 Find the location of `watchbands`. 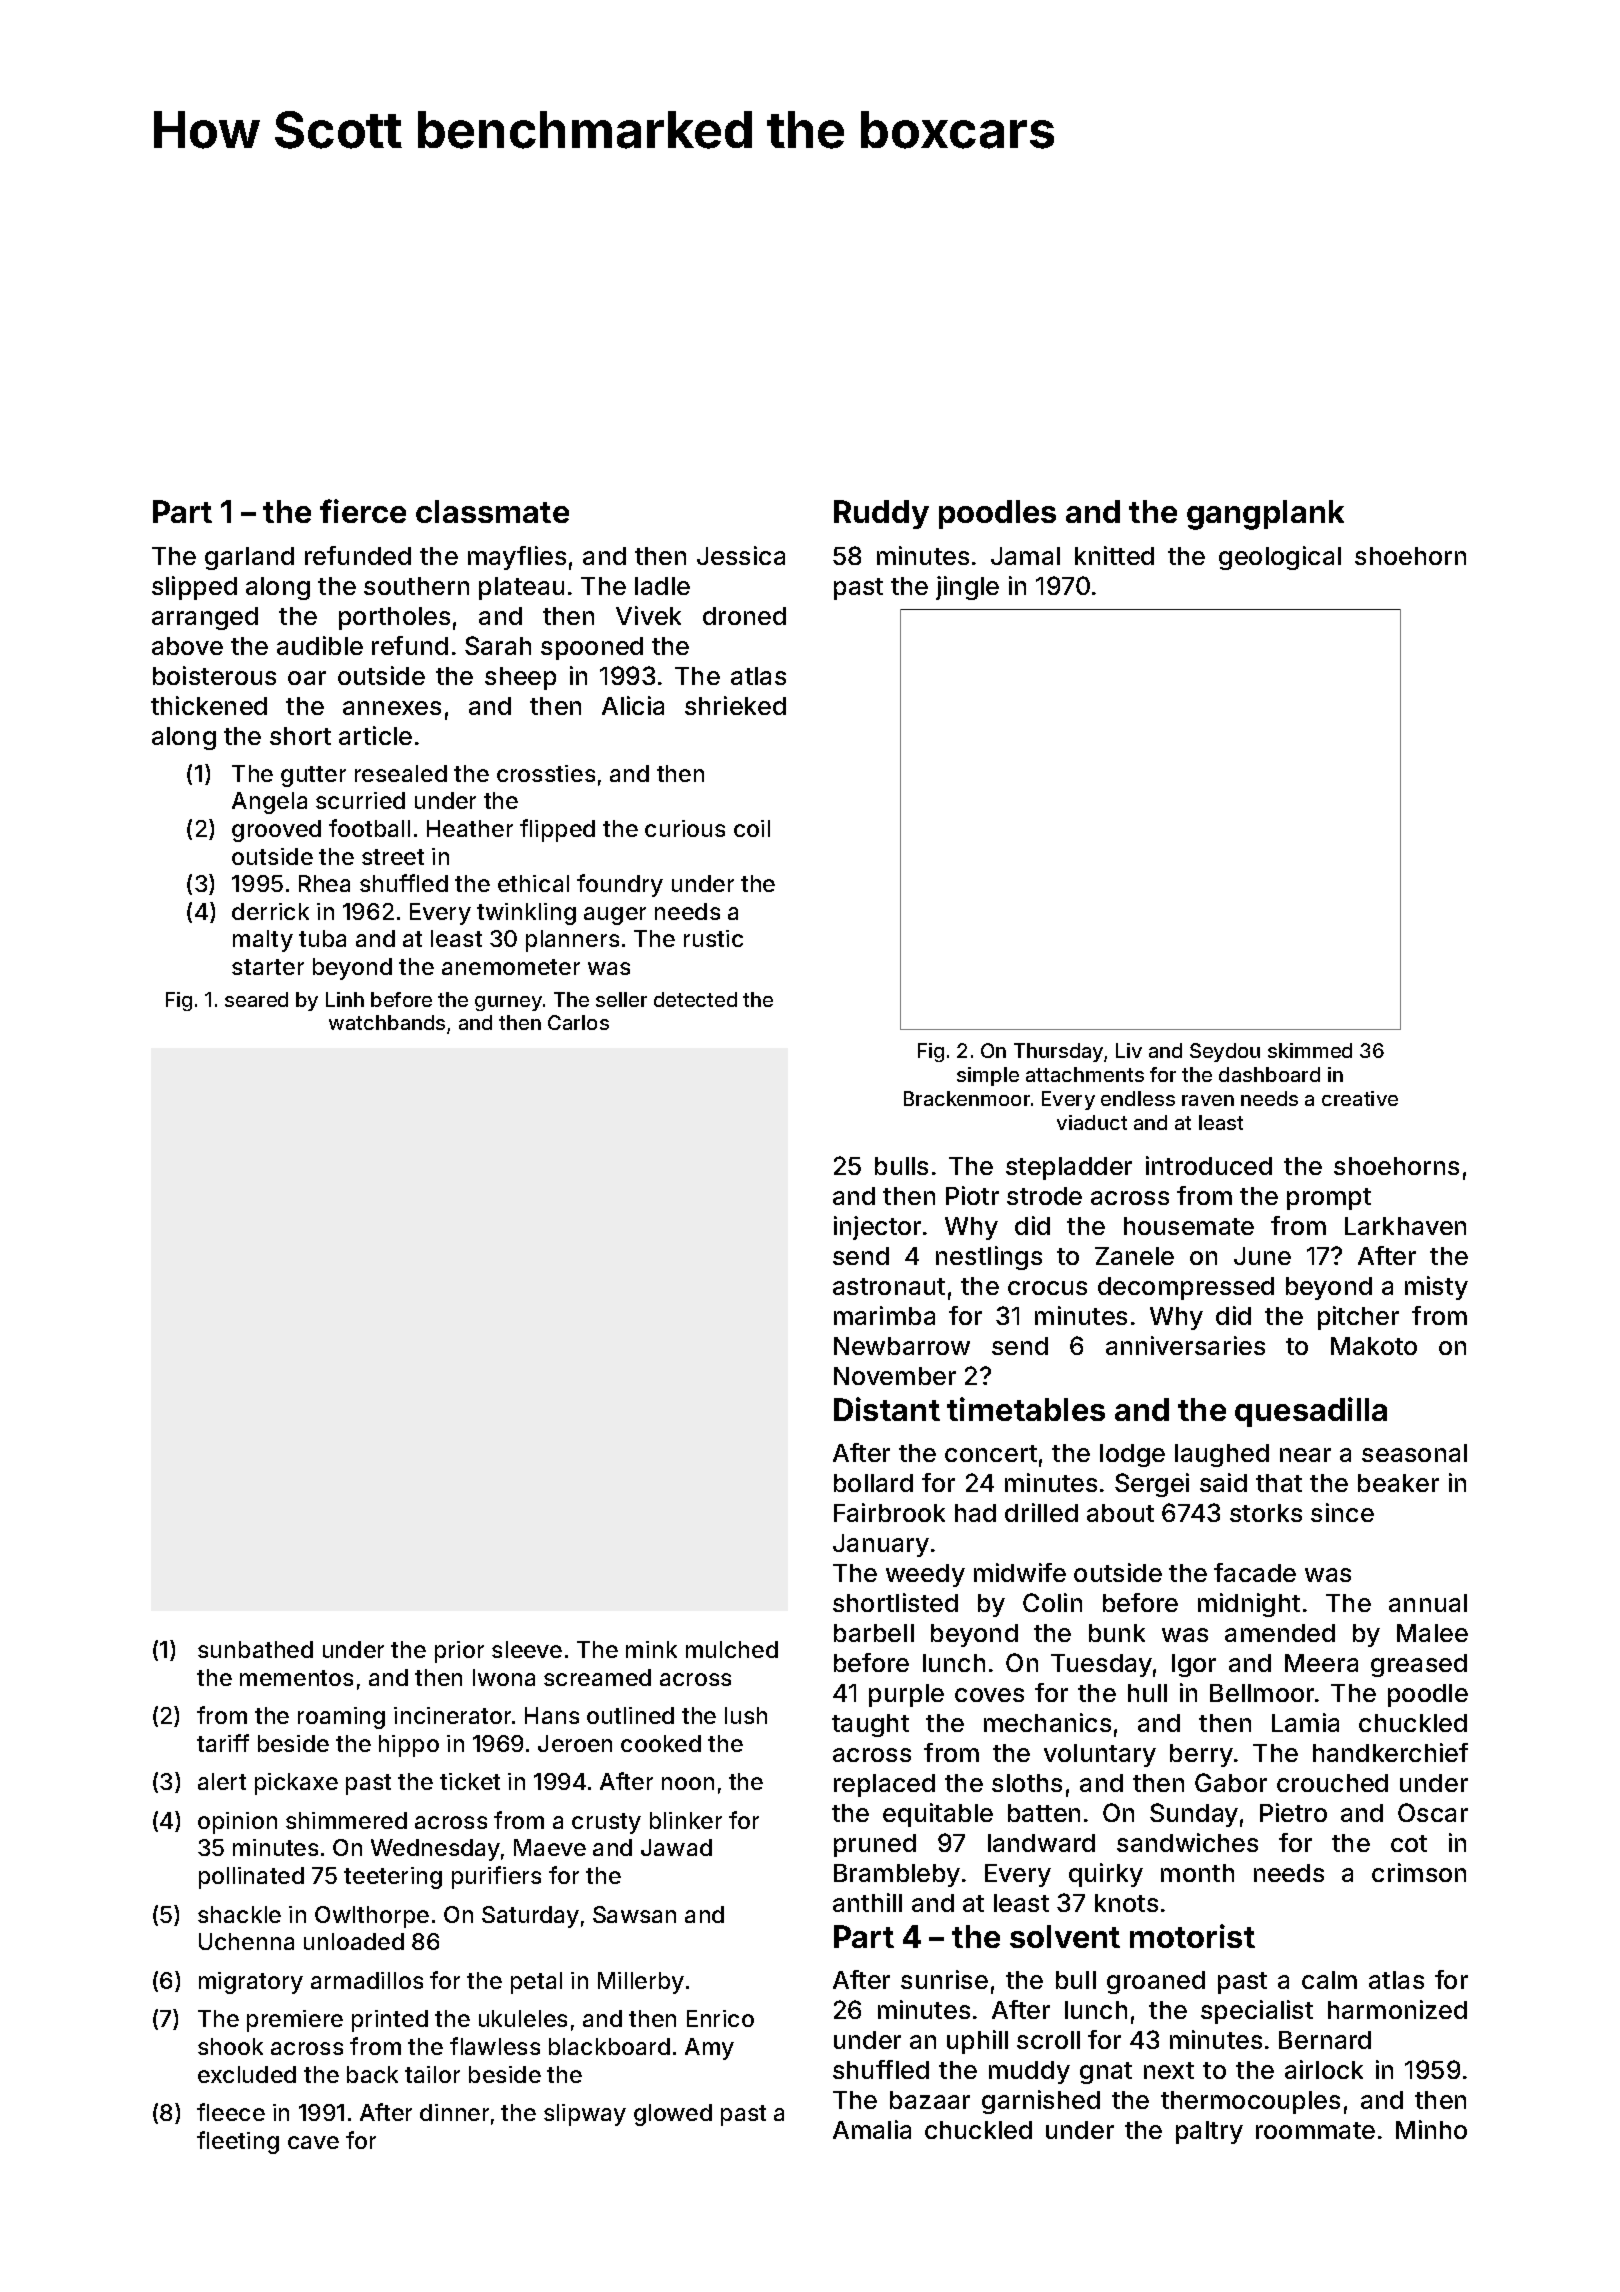

watchbands is located at coordinates (387, 1022).
